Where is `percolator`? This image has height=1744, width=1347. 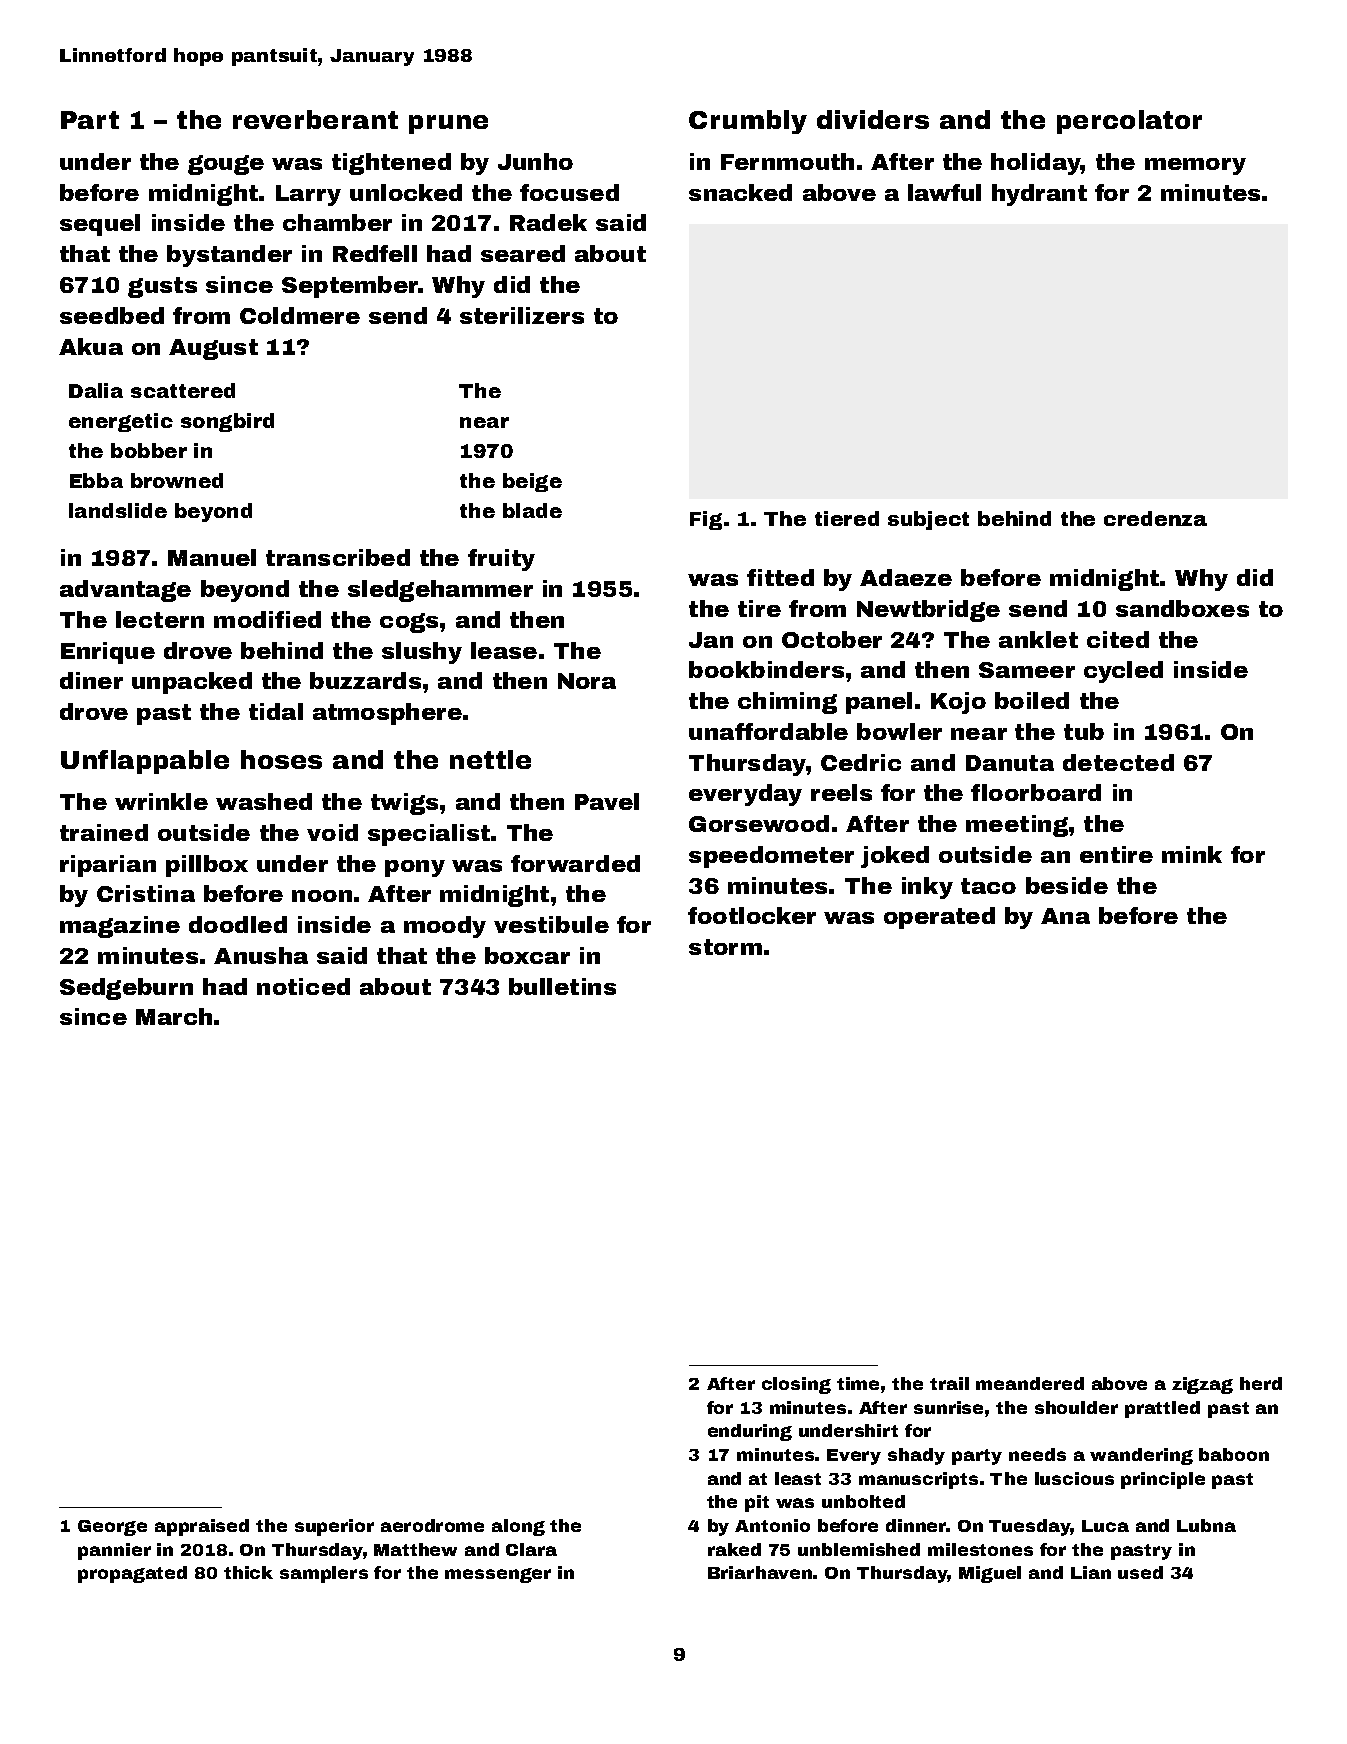 percolator is located at coordinates (1129, 122).
